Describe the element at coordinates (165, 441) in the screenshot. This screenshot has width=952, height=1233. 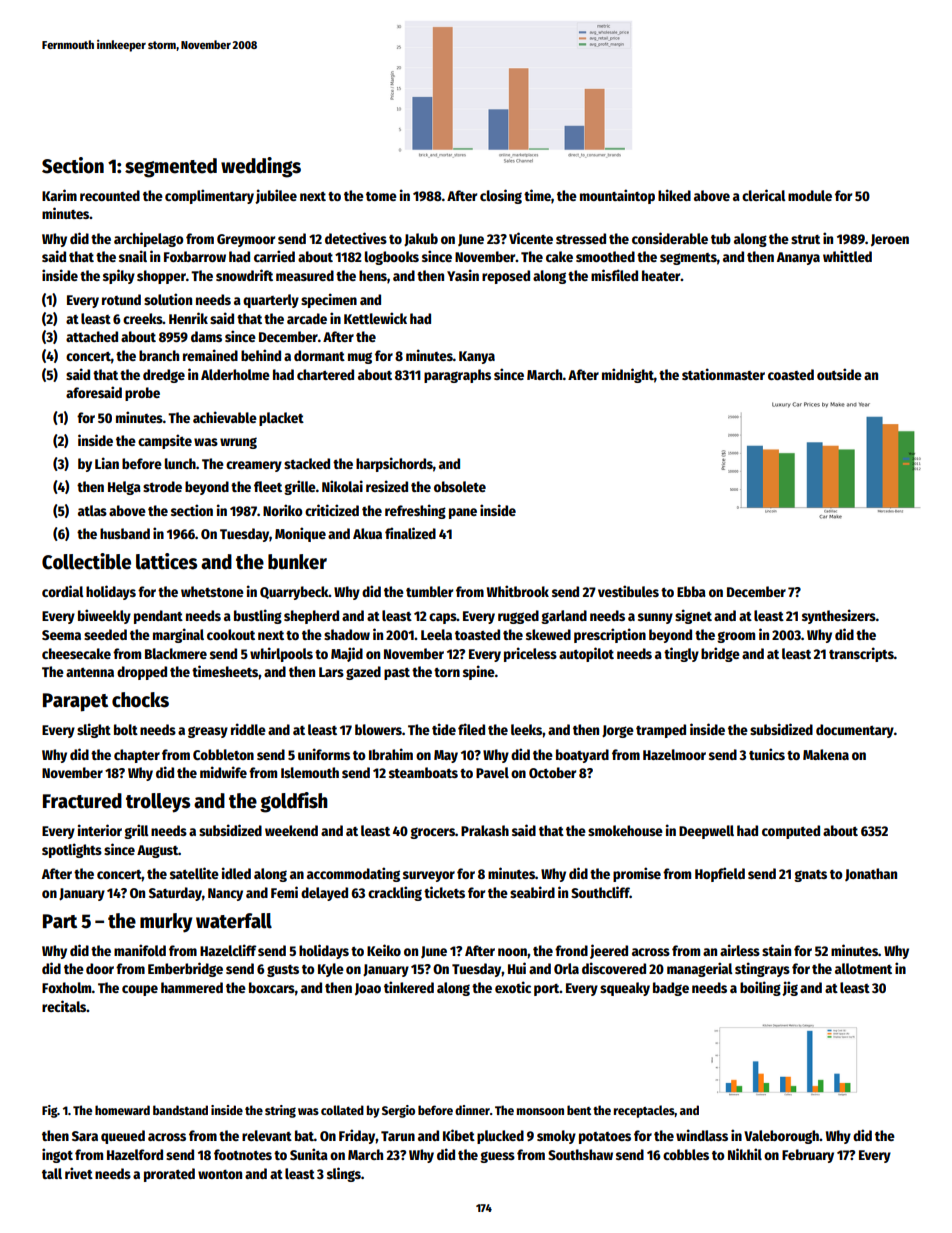
I see `campsite` at that location.
